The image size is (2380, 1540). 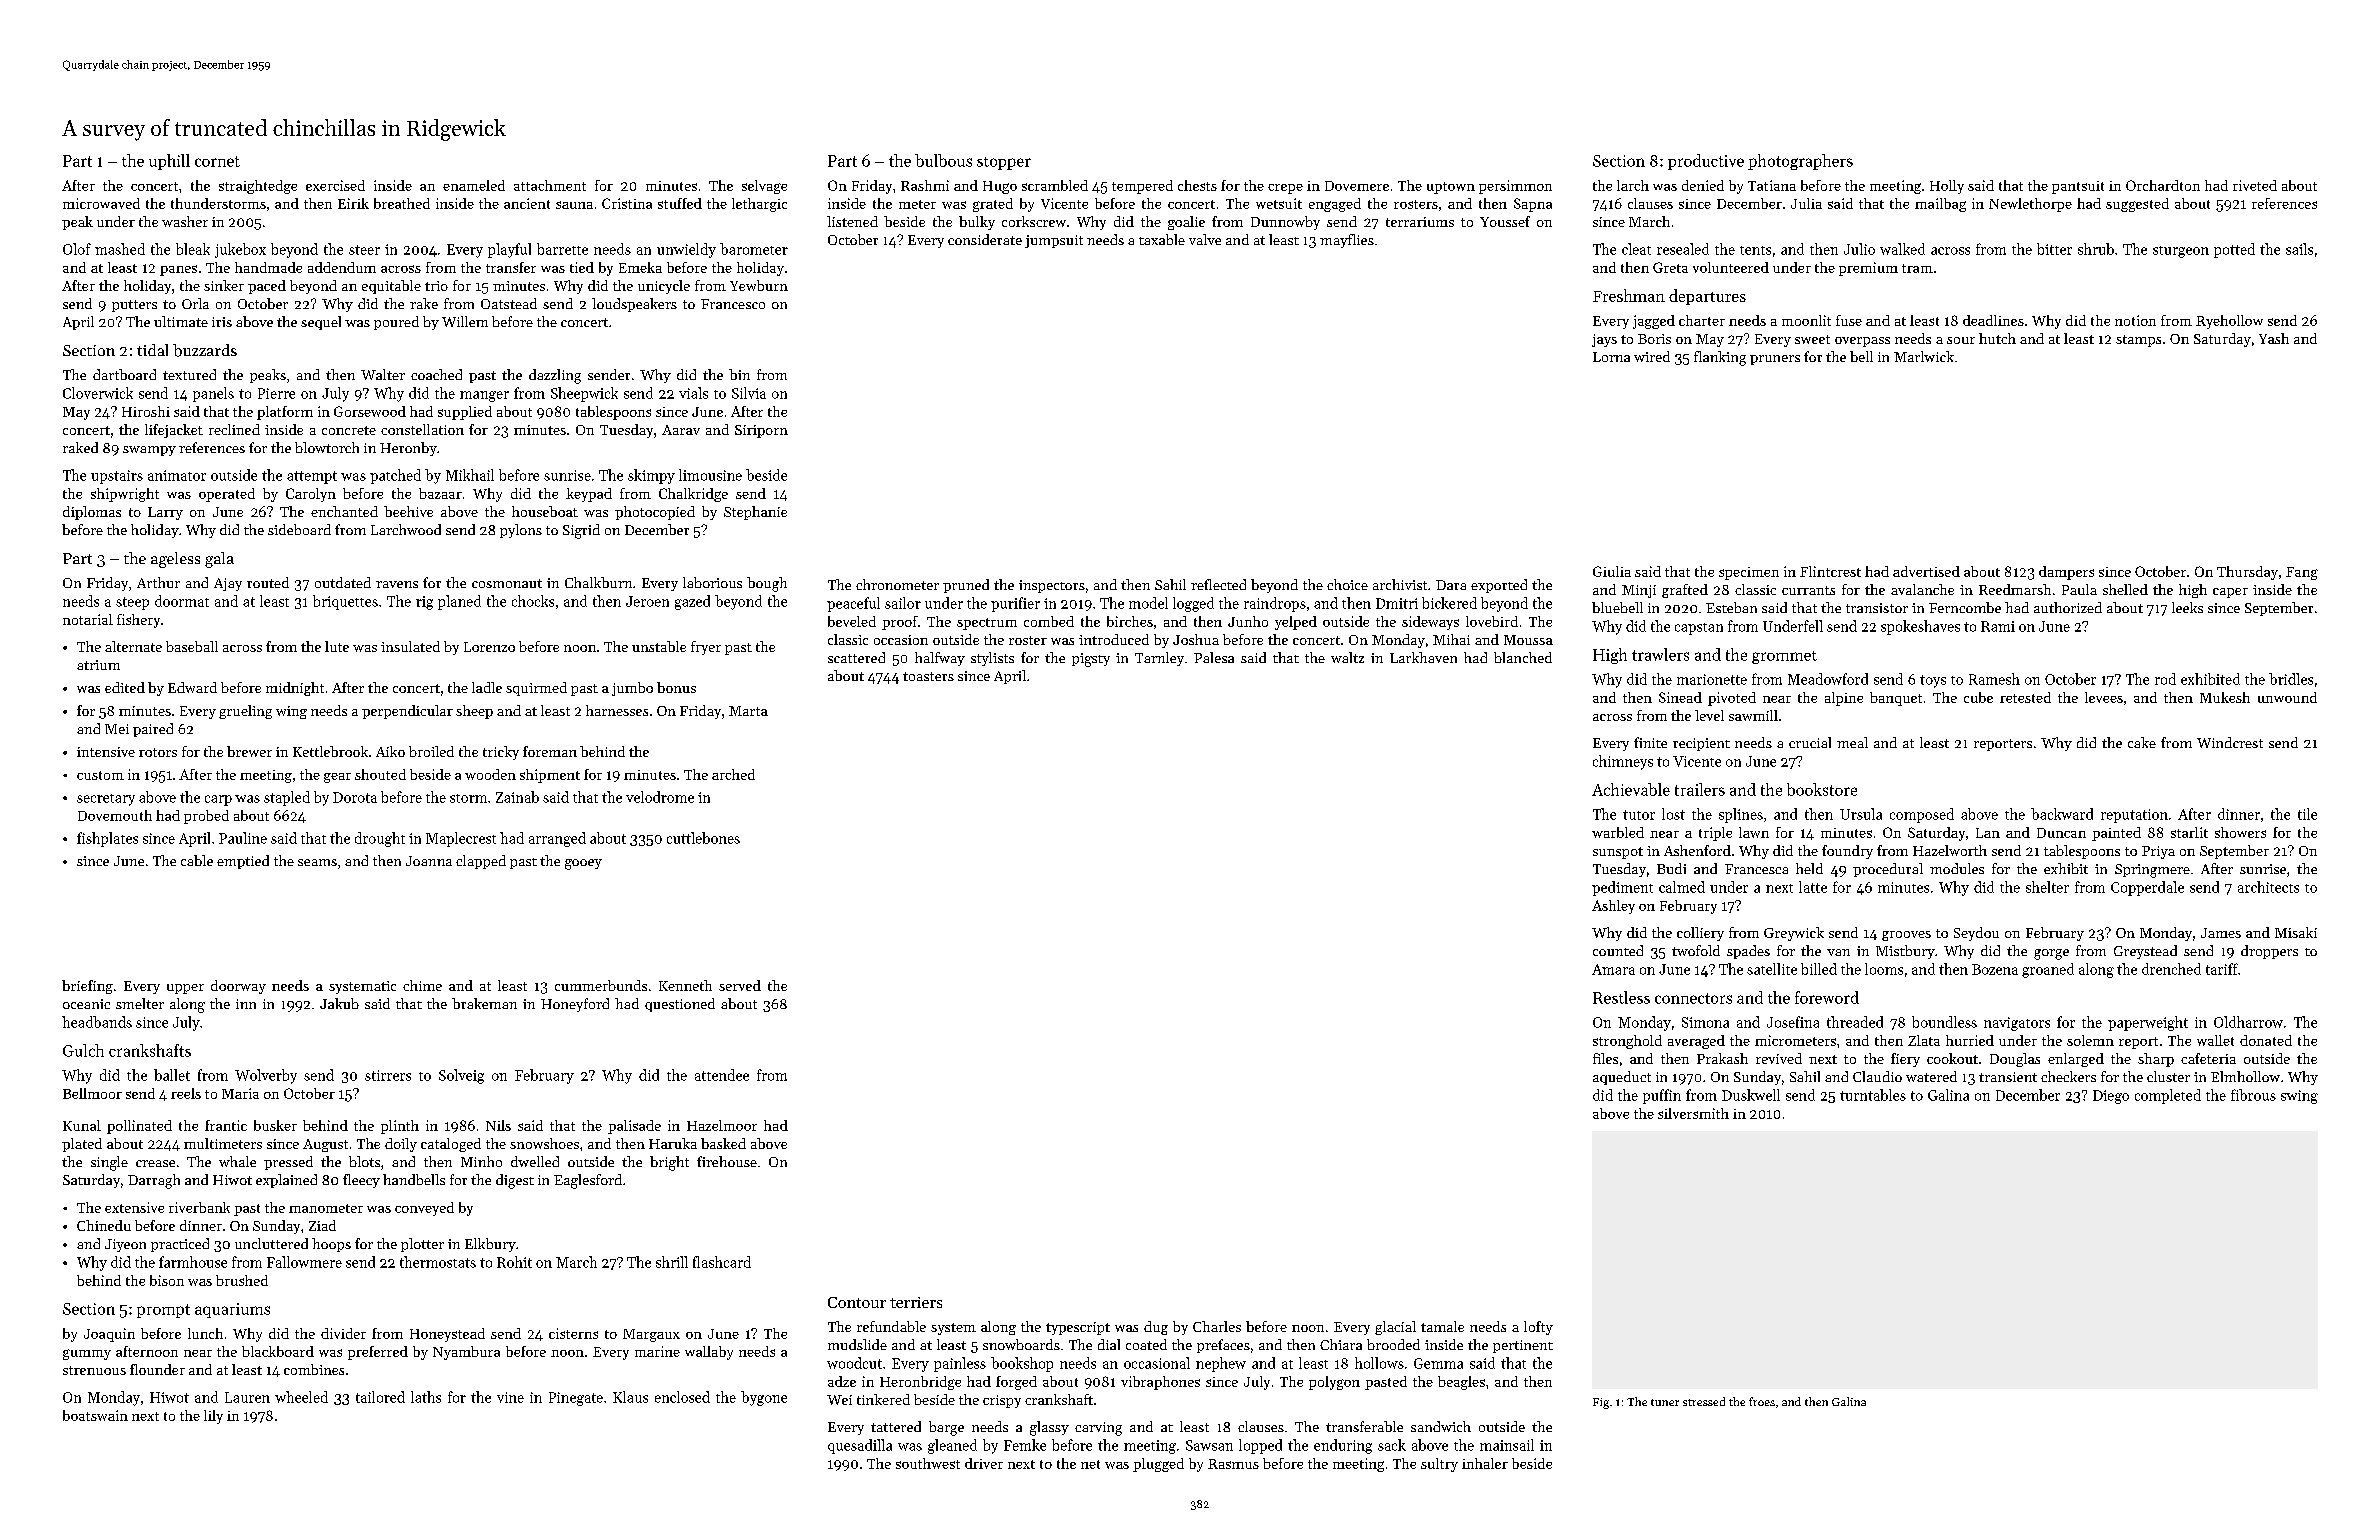 What do you see at coordinates (461, 1076) in the screenshot?
I see `Solveig` at bounding box center [461, 1076].
